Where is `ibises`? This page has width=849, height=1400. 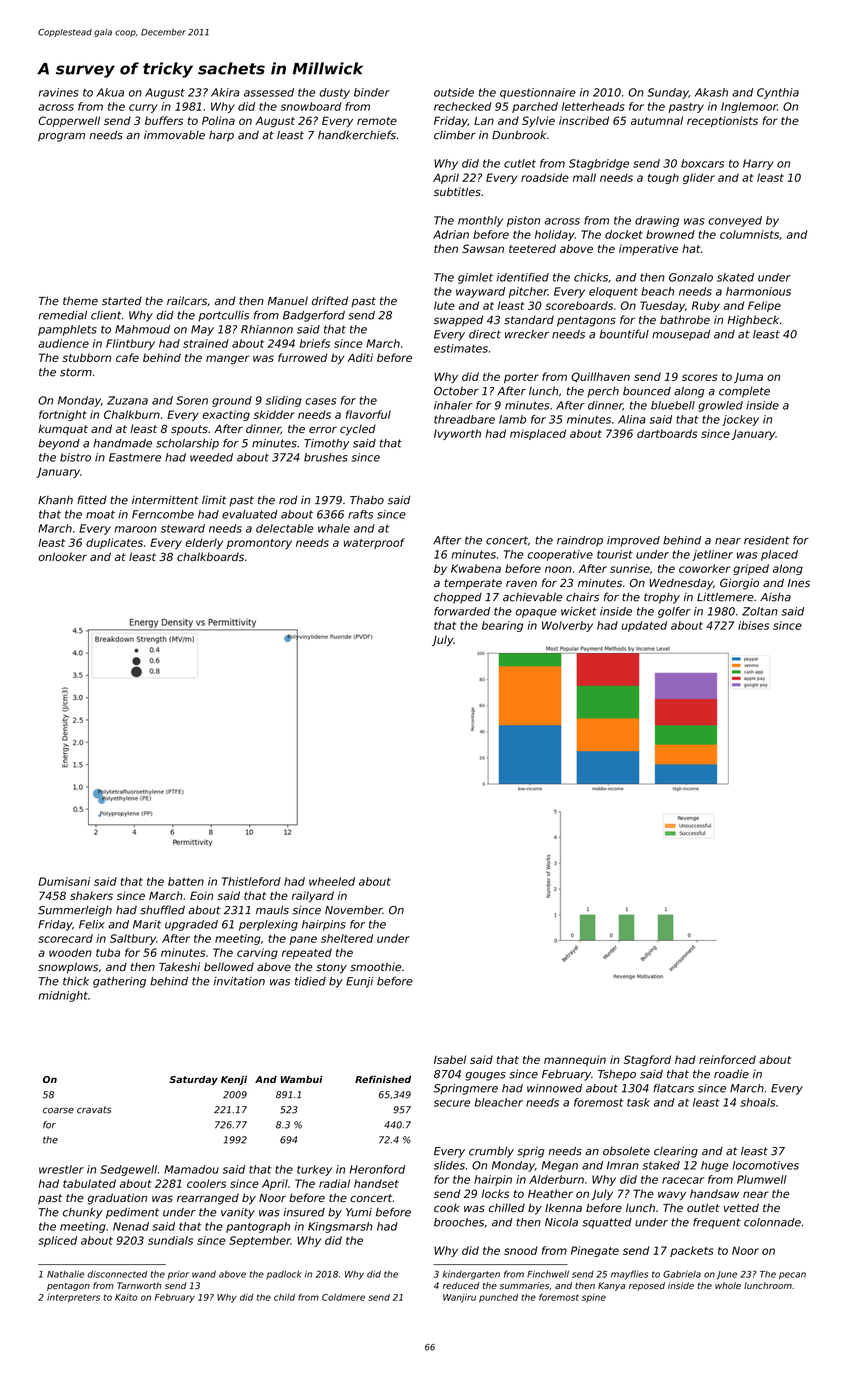
ibises is located at coordinates (753, 625).
